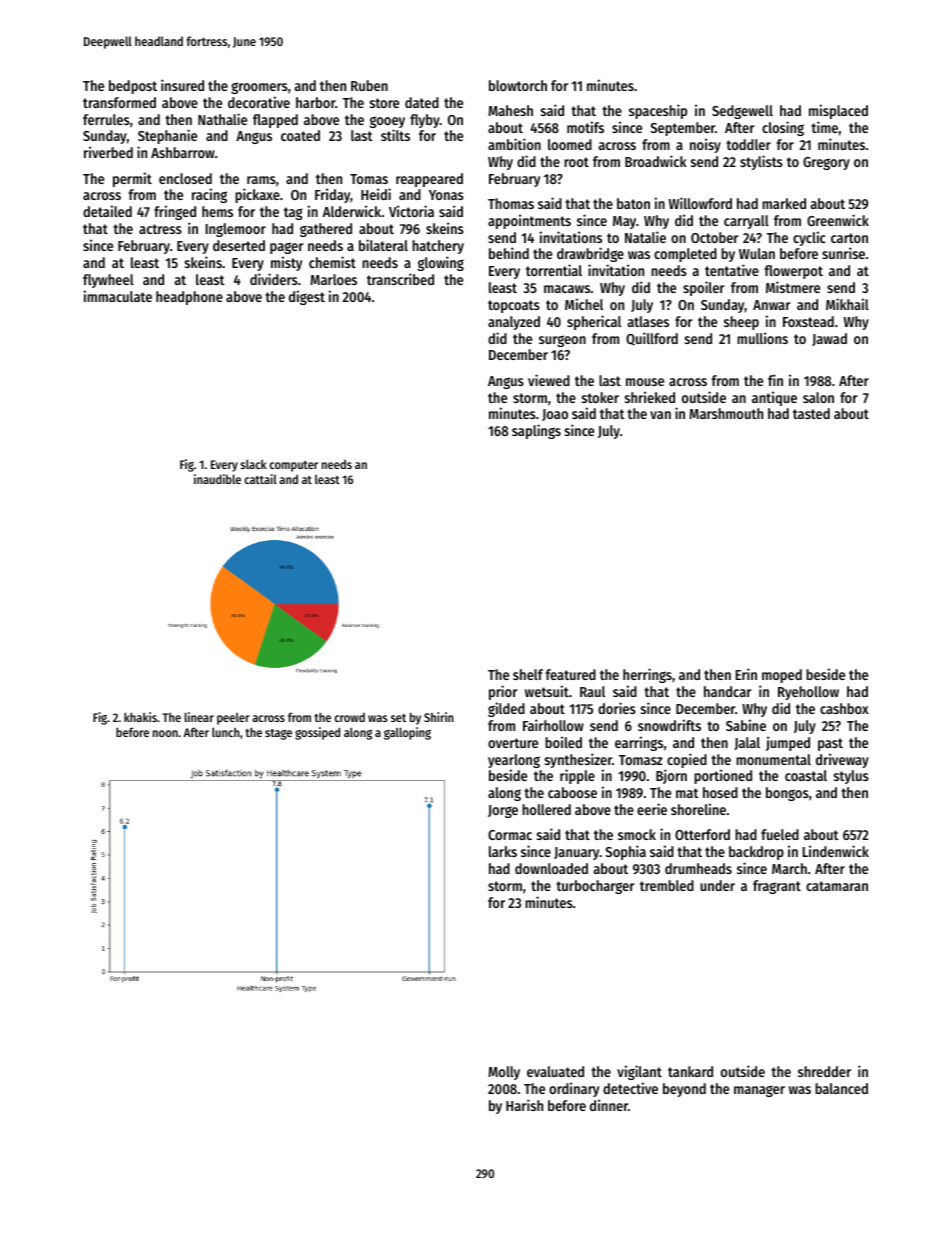 This screenshot has height=1233, width=952. Describe the element at coordinates (741, 323) in the screenshot. I see `sheep` at that location.
